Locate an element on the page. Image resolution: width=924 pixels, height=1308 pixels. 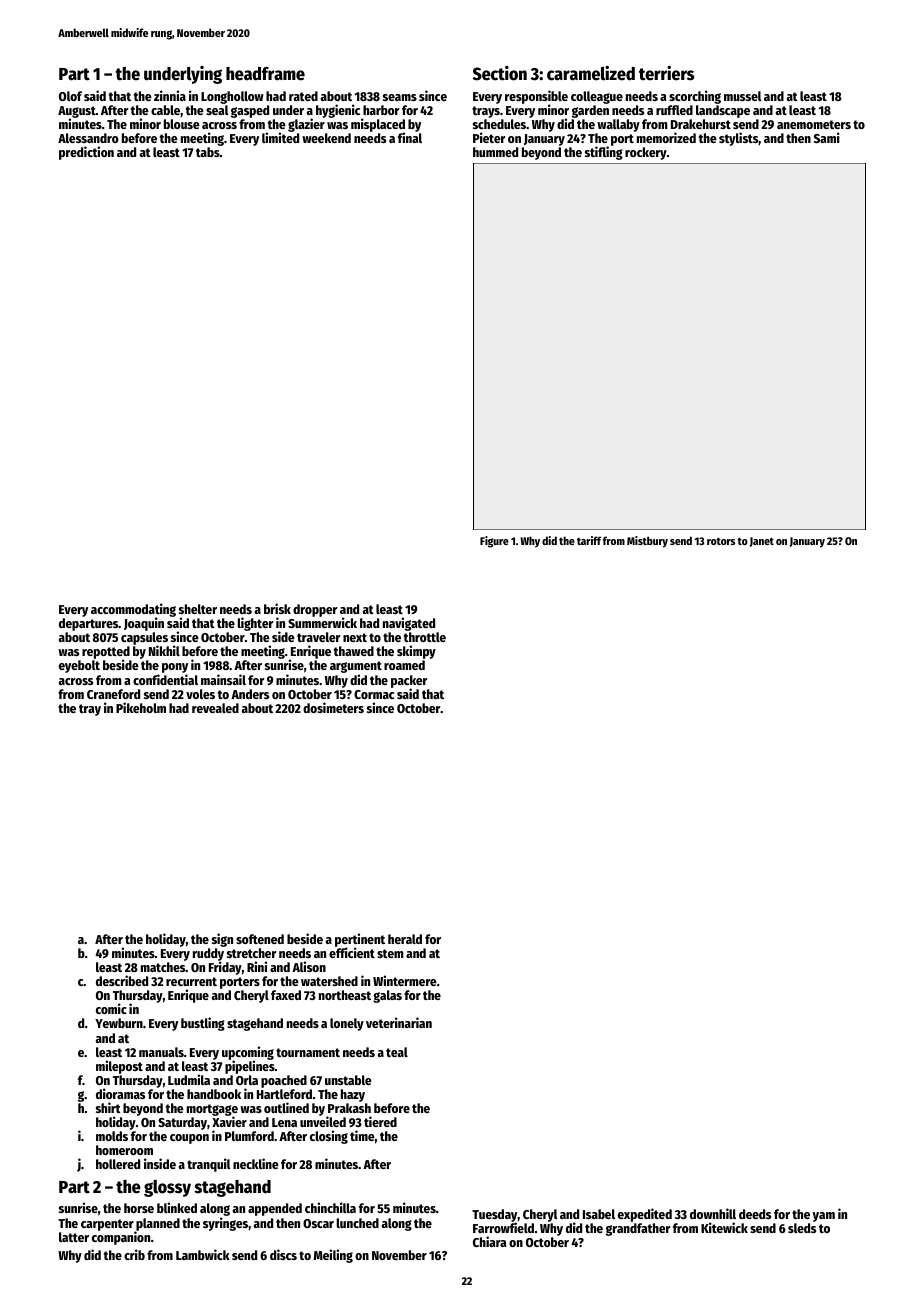
shelter is located at coordinates (198, 609).
